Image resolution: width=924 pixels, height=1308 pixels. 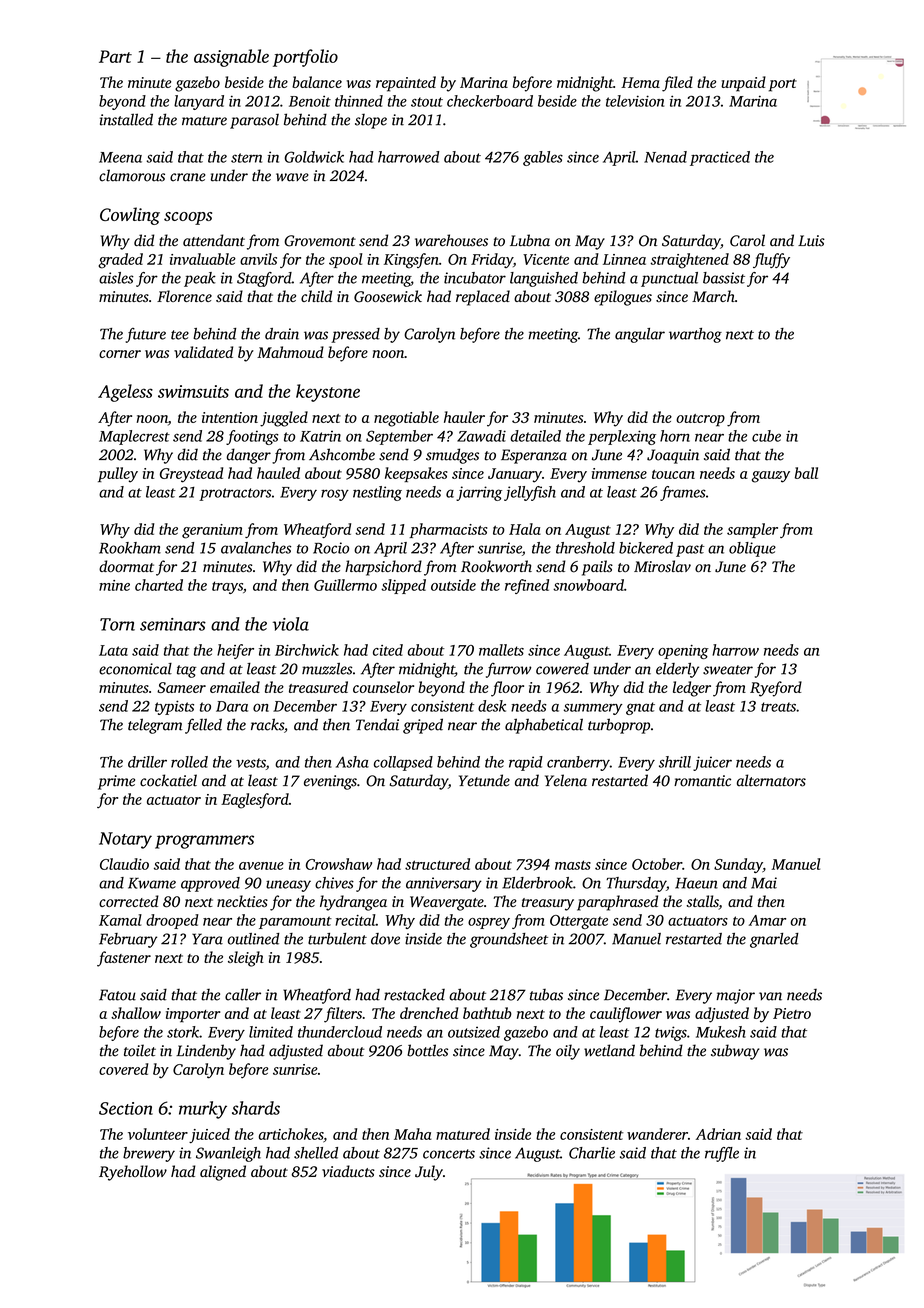 What do you see at coordinates (490, 101) in the screenshot?
I see `checkerboard` at bounding box center [490, 101].
